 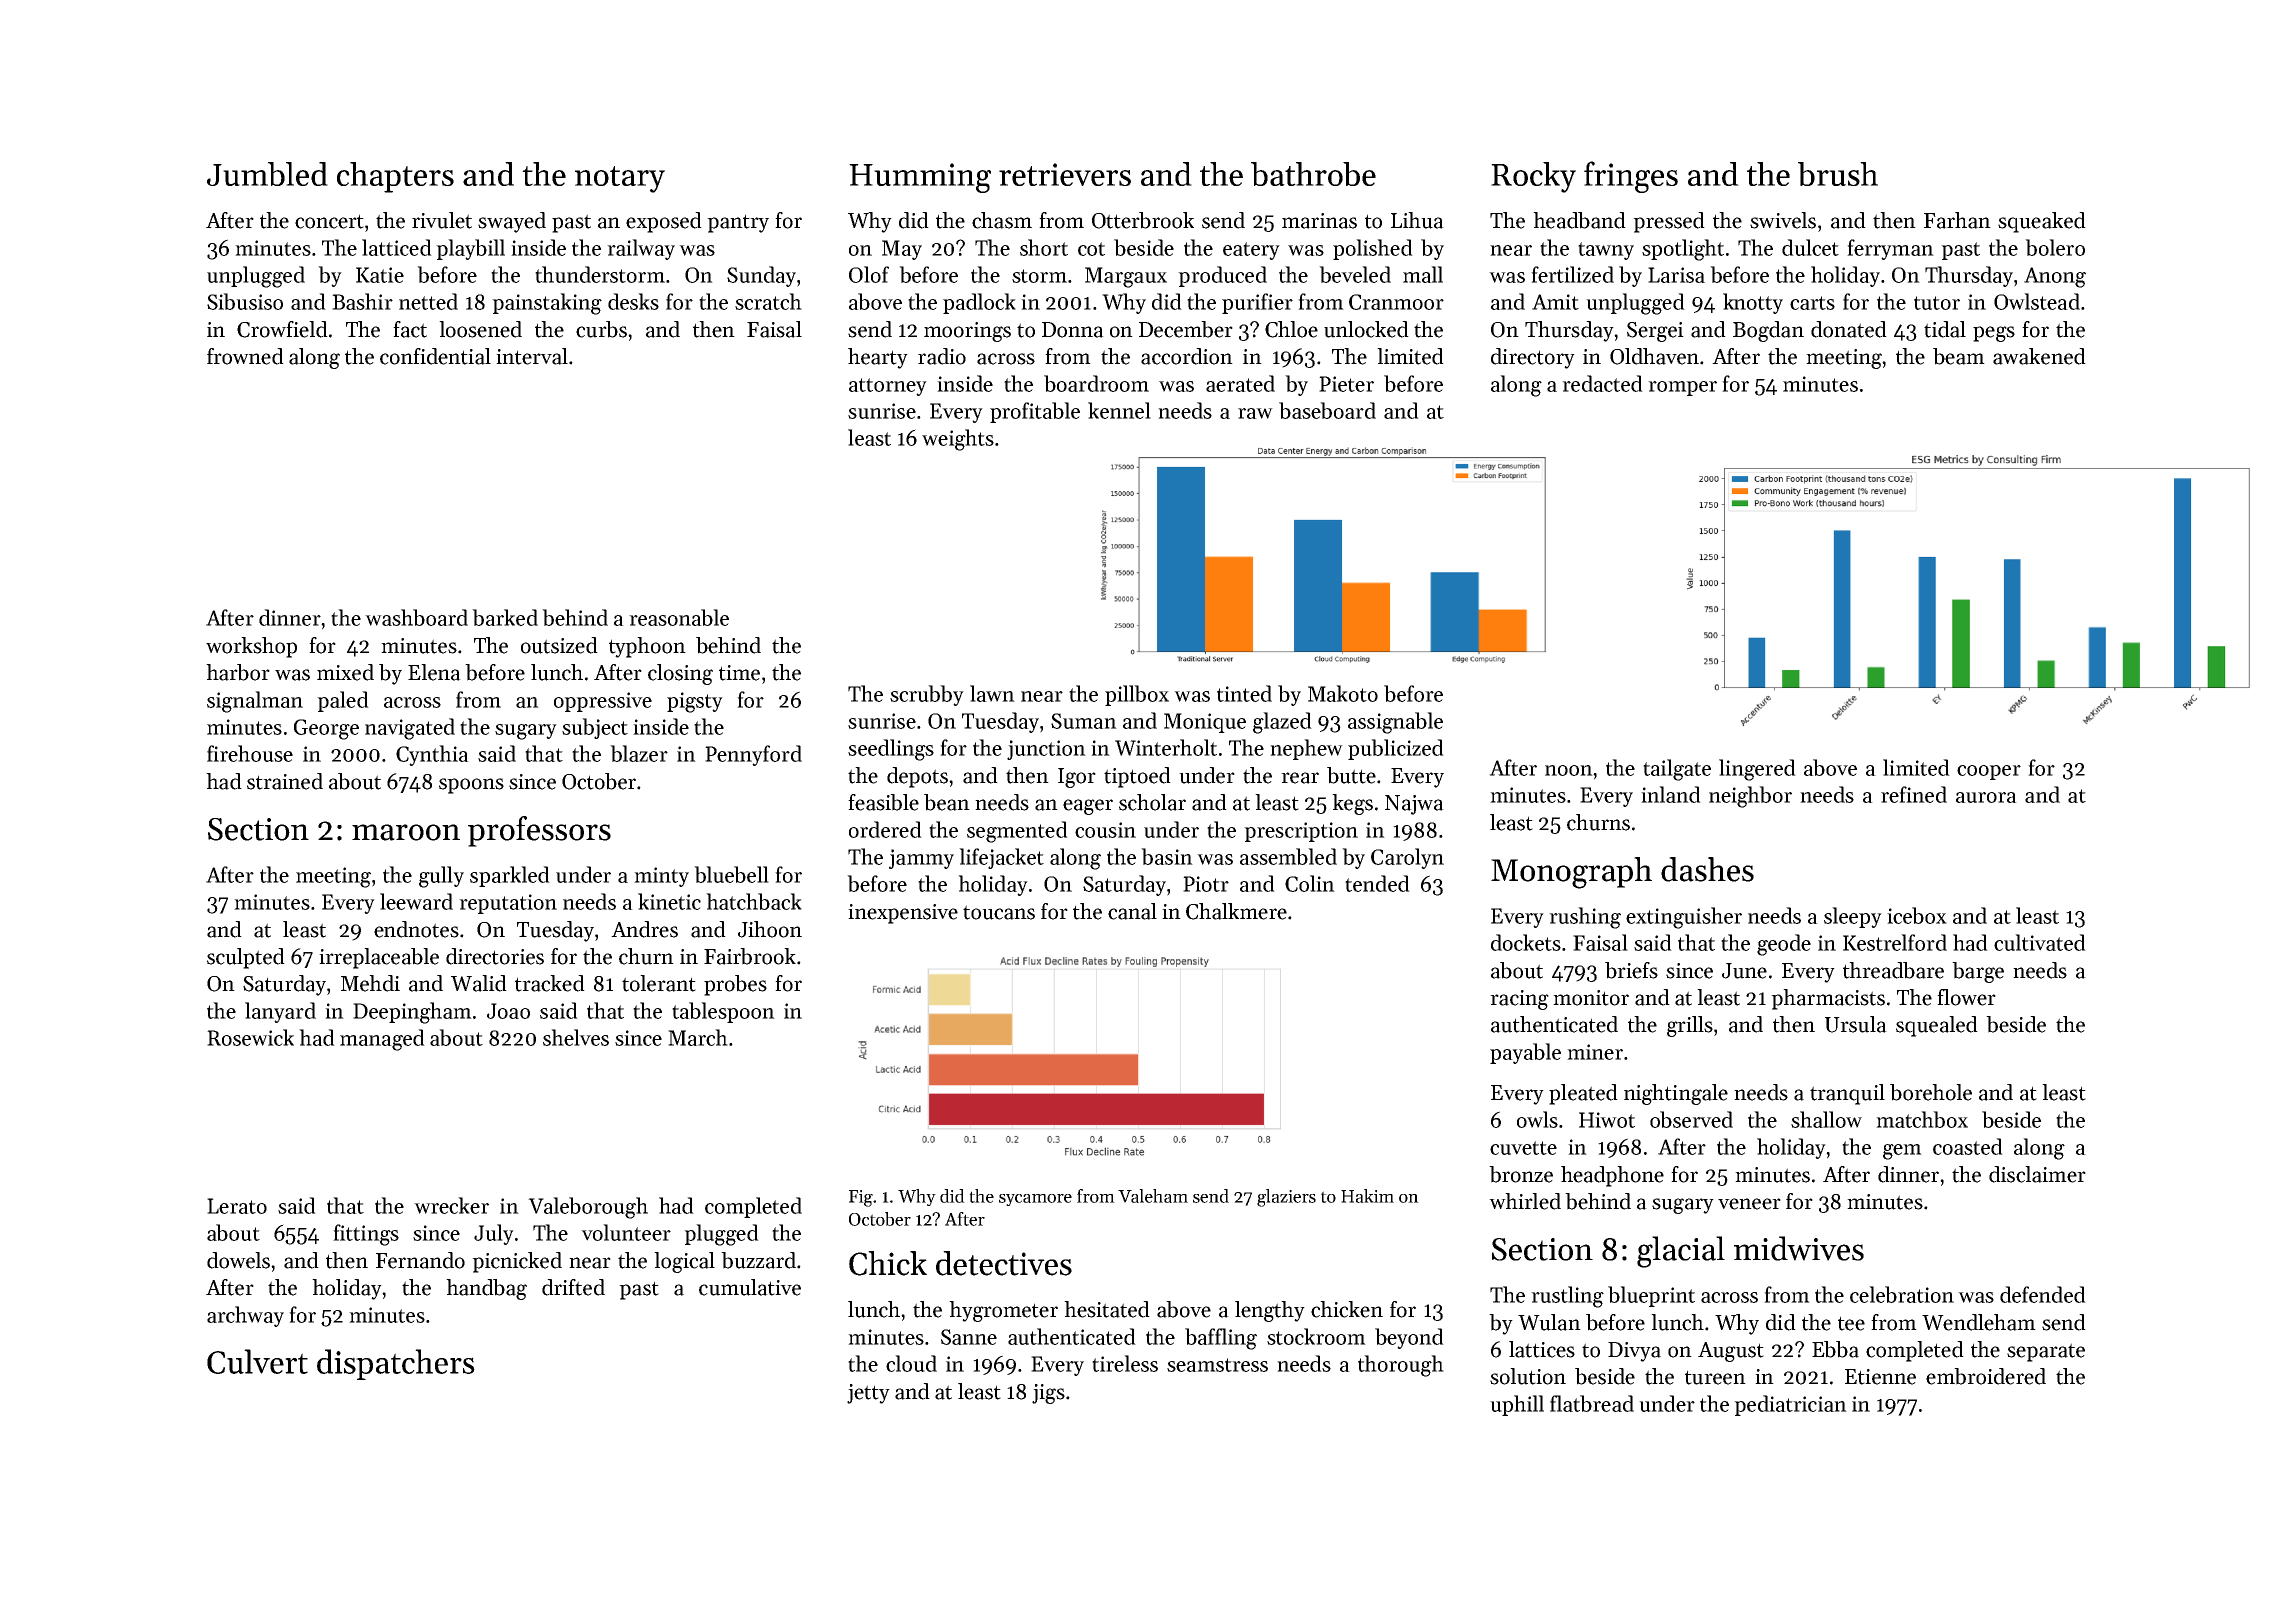 What do you see at coordinates (1153, 1196) in the screenshot?
I see `Valeham` at bounding box center [1153, 1196].
